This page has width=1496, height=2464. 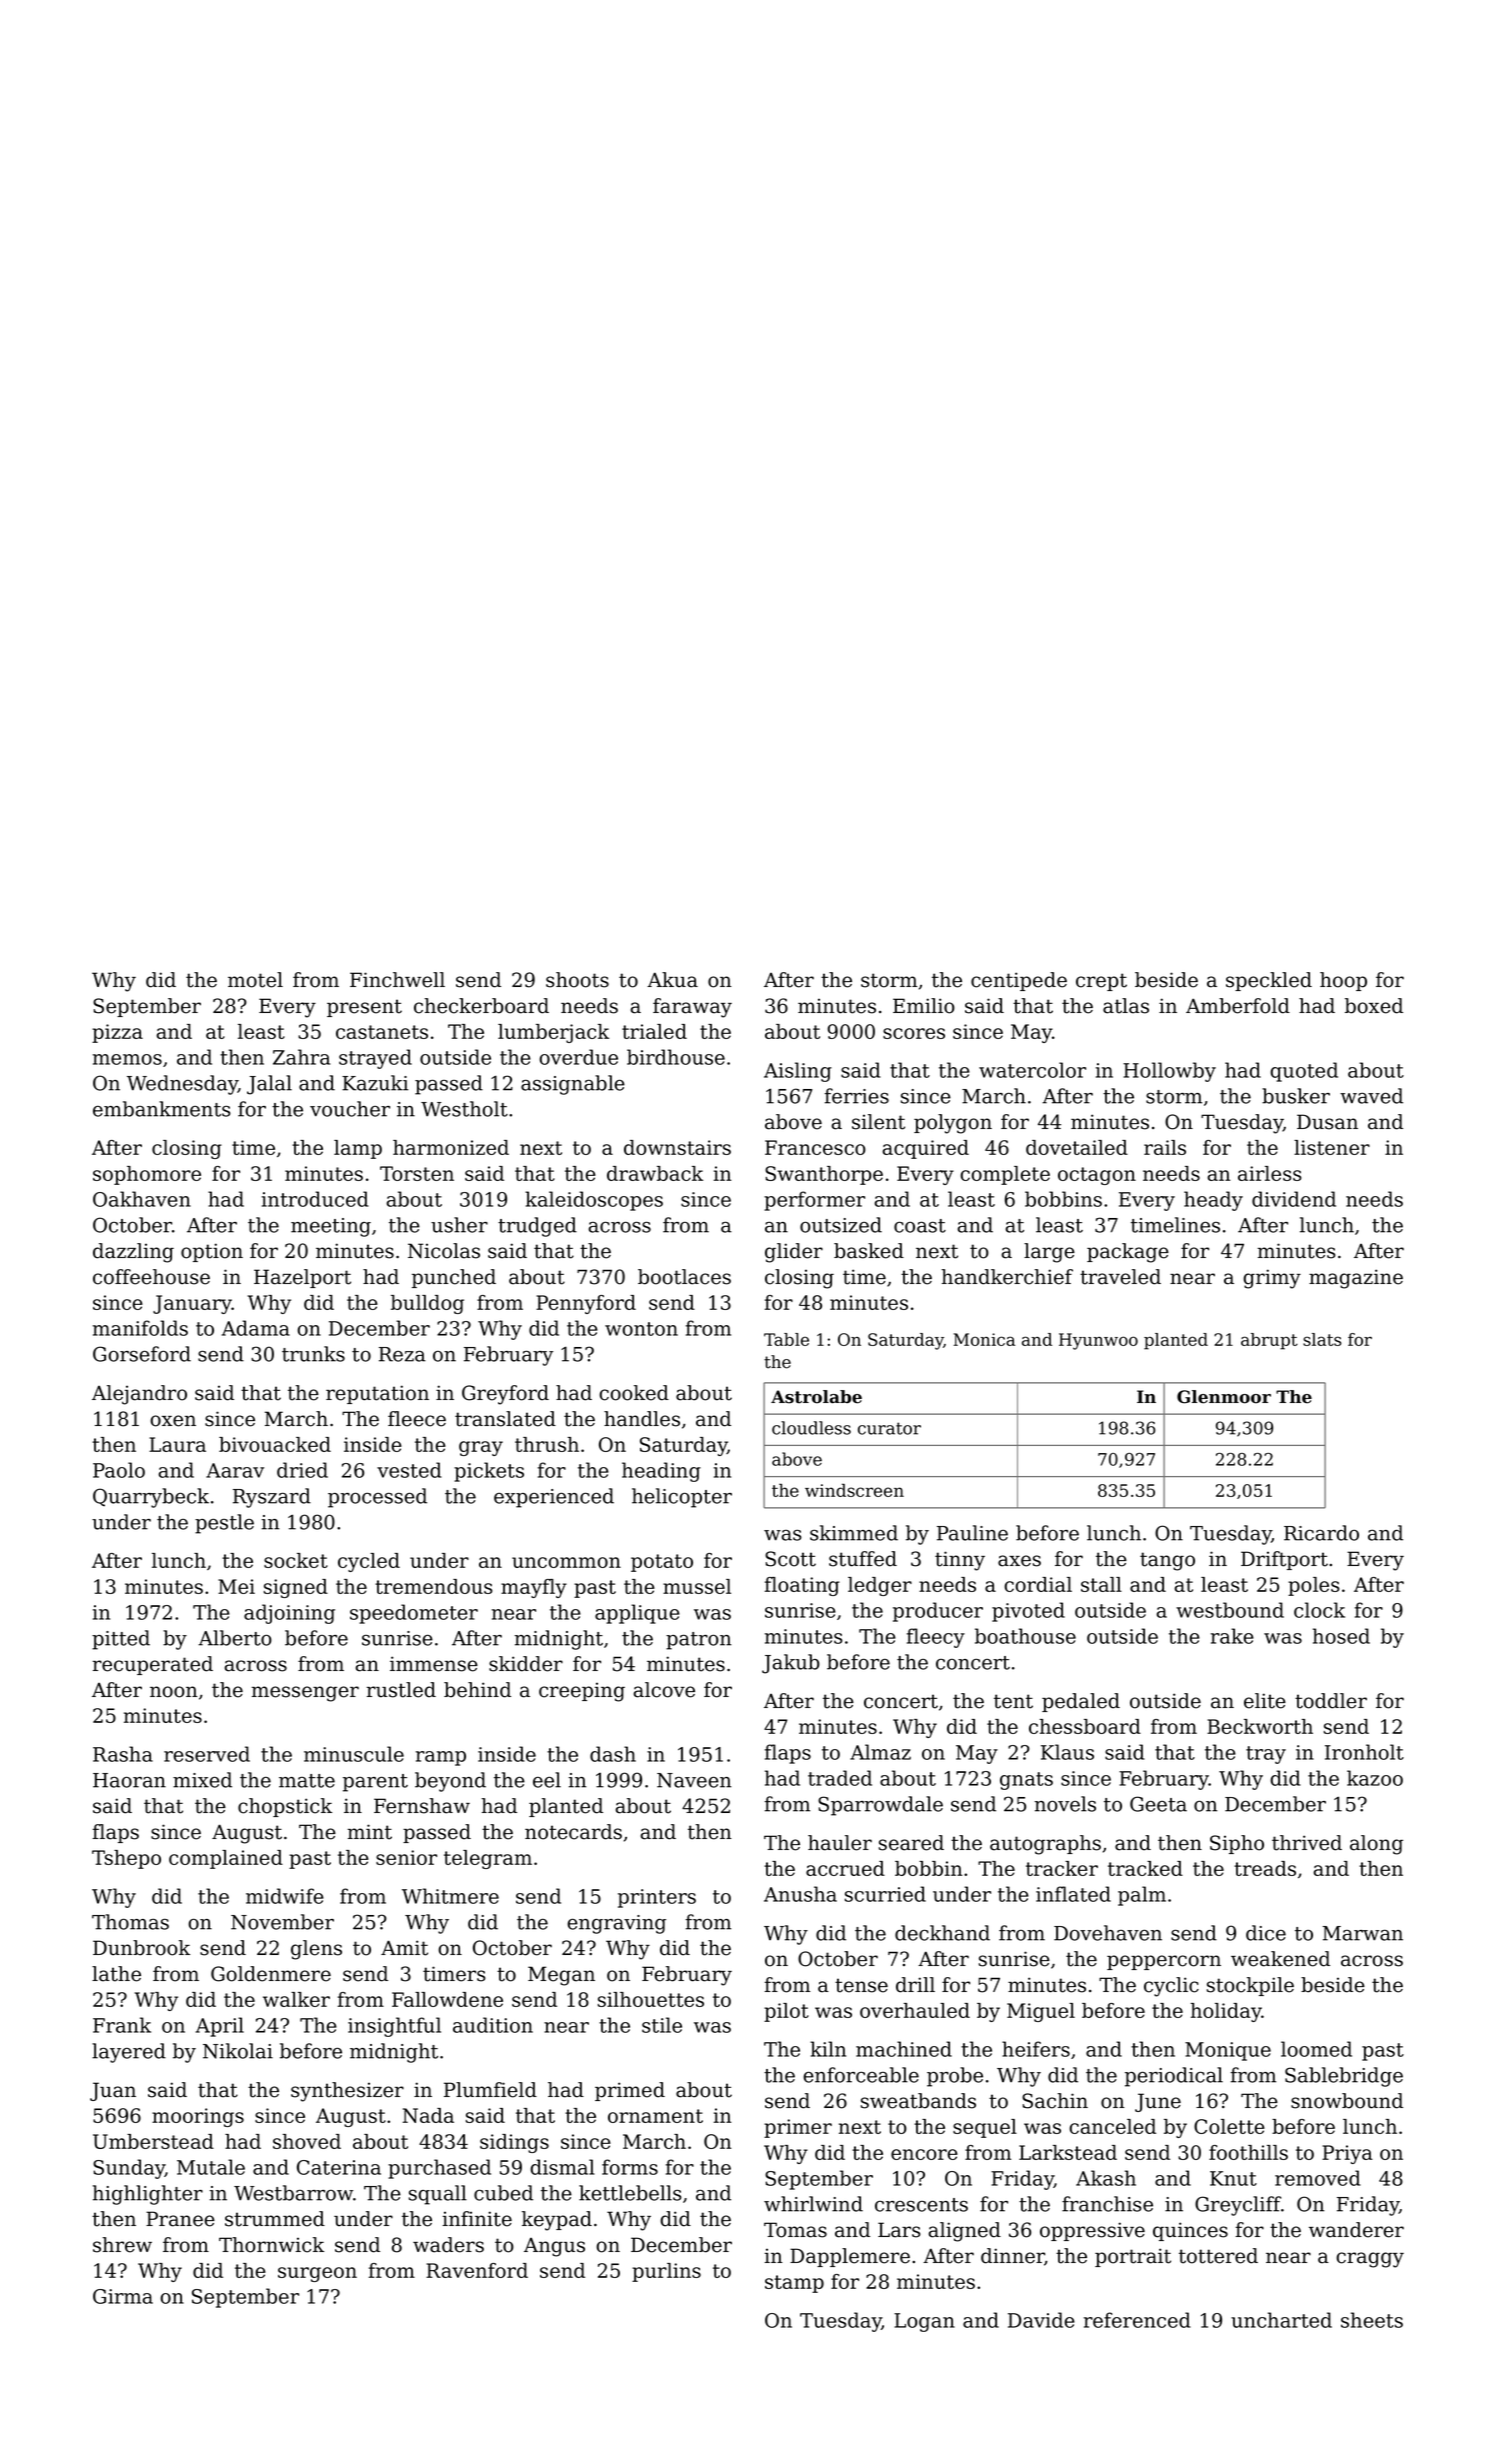 What do you see at coordinates (317, 2274) in the page?
I see `surgeon` at bounding box center [317, 2274].
